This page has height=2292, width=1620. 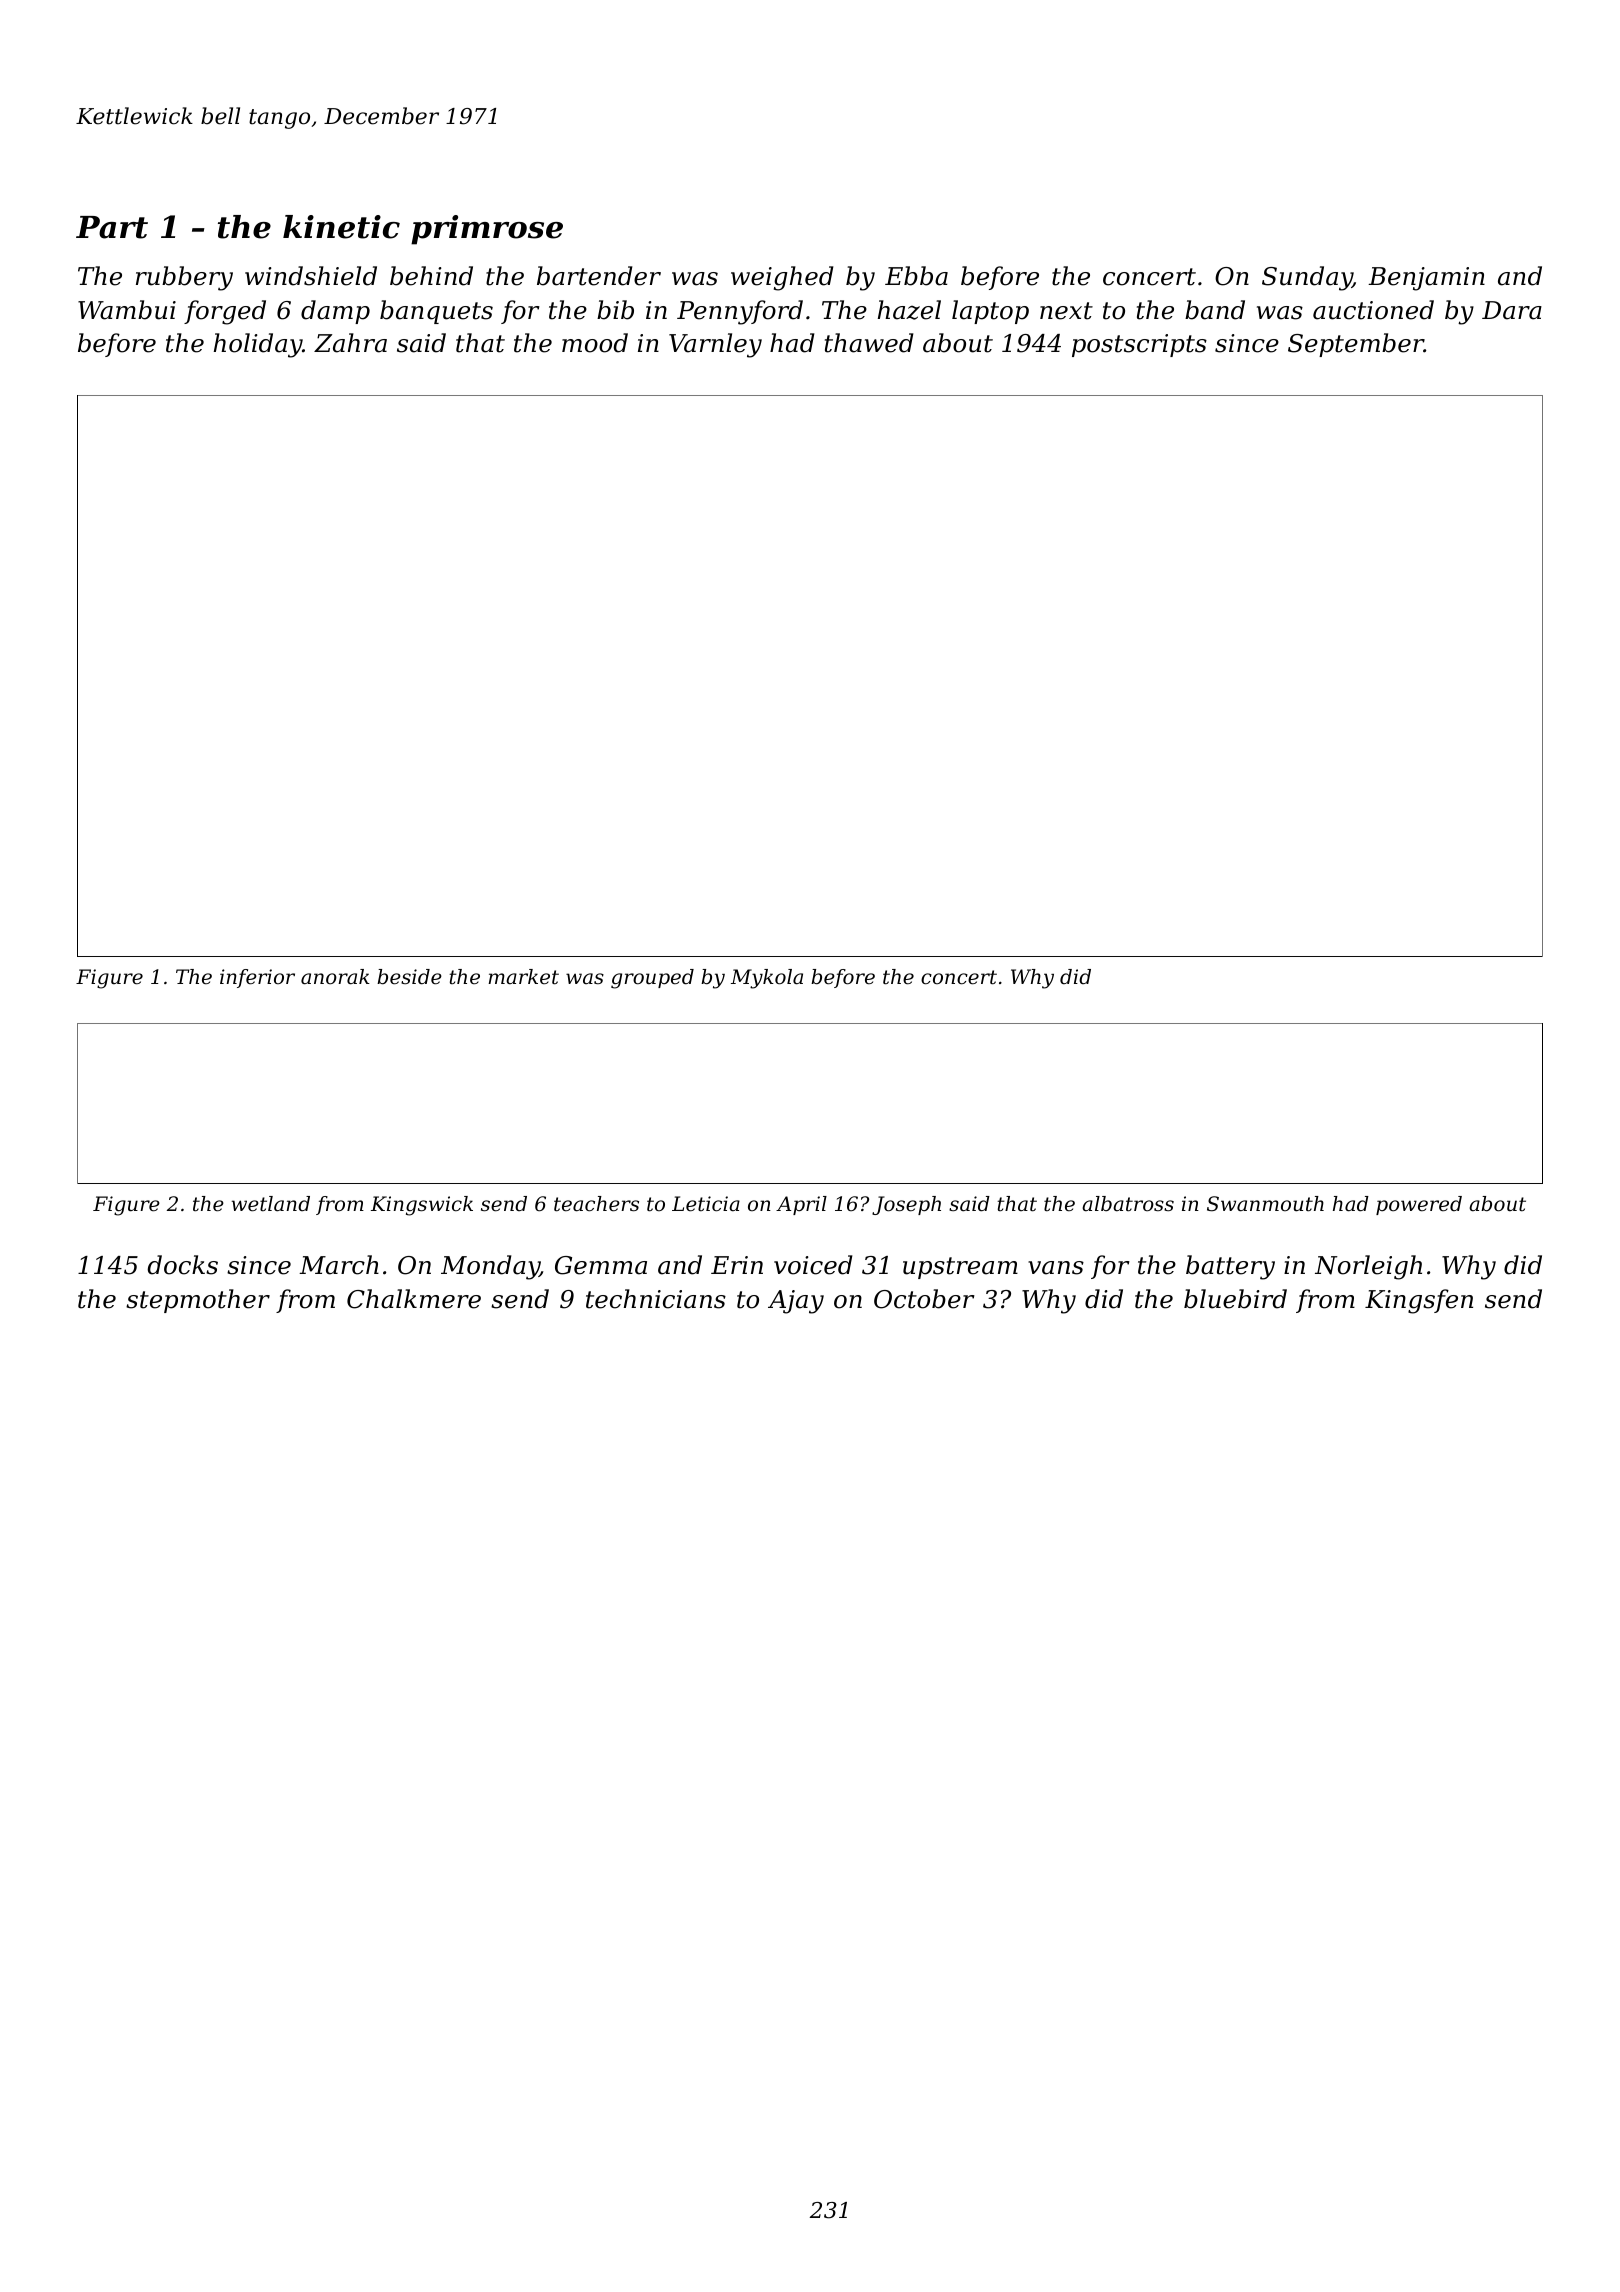 I want to click on holiday, so click(x=258, y=345).
